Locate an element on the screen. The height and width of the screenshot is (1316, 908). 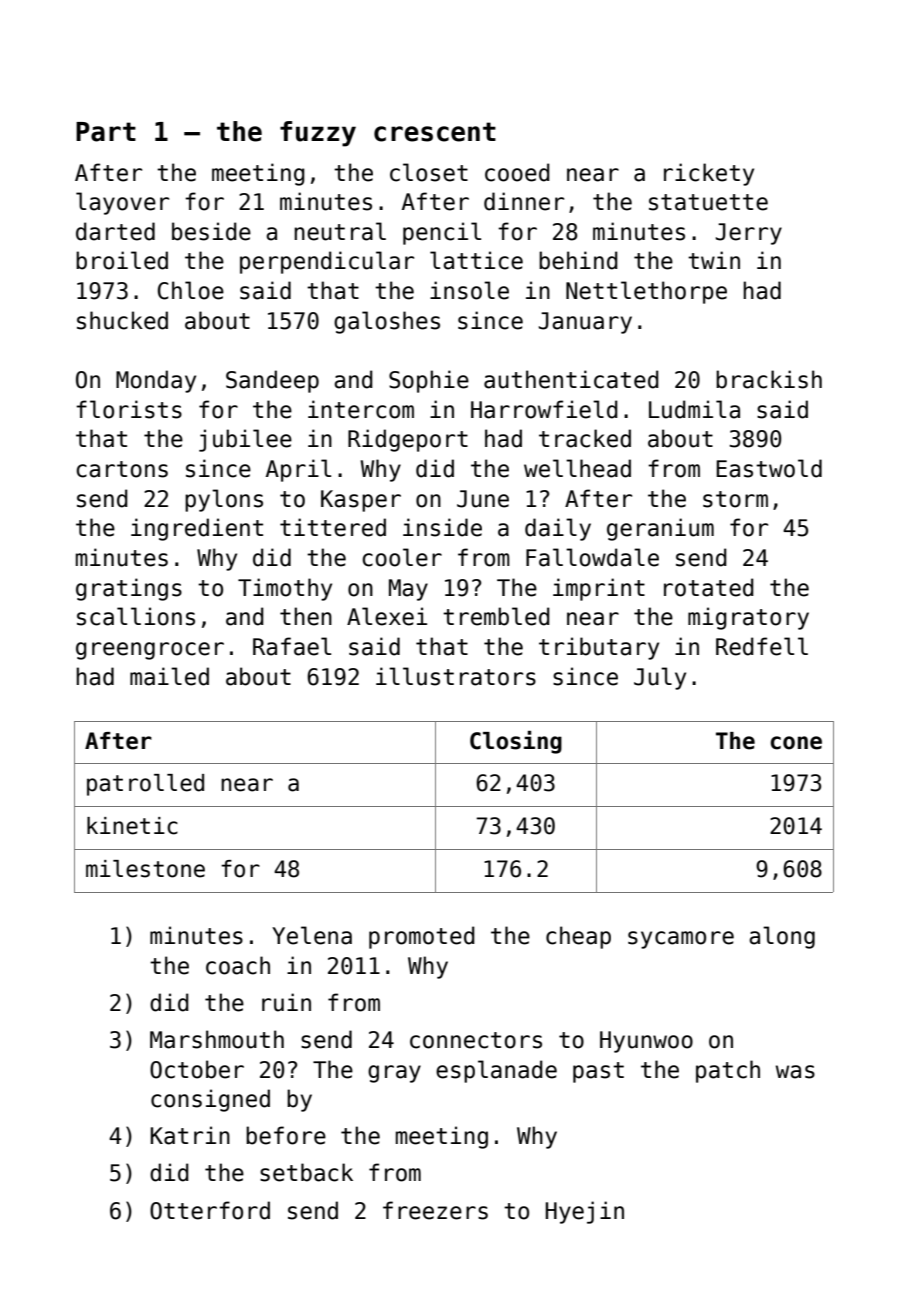
Harrowfield is located at coordinates (544, 409).
